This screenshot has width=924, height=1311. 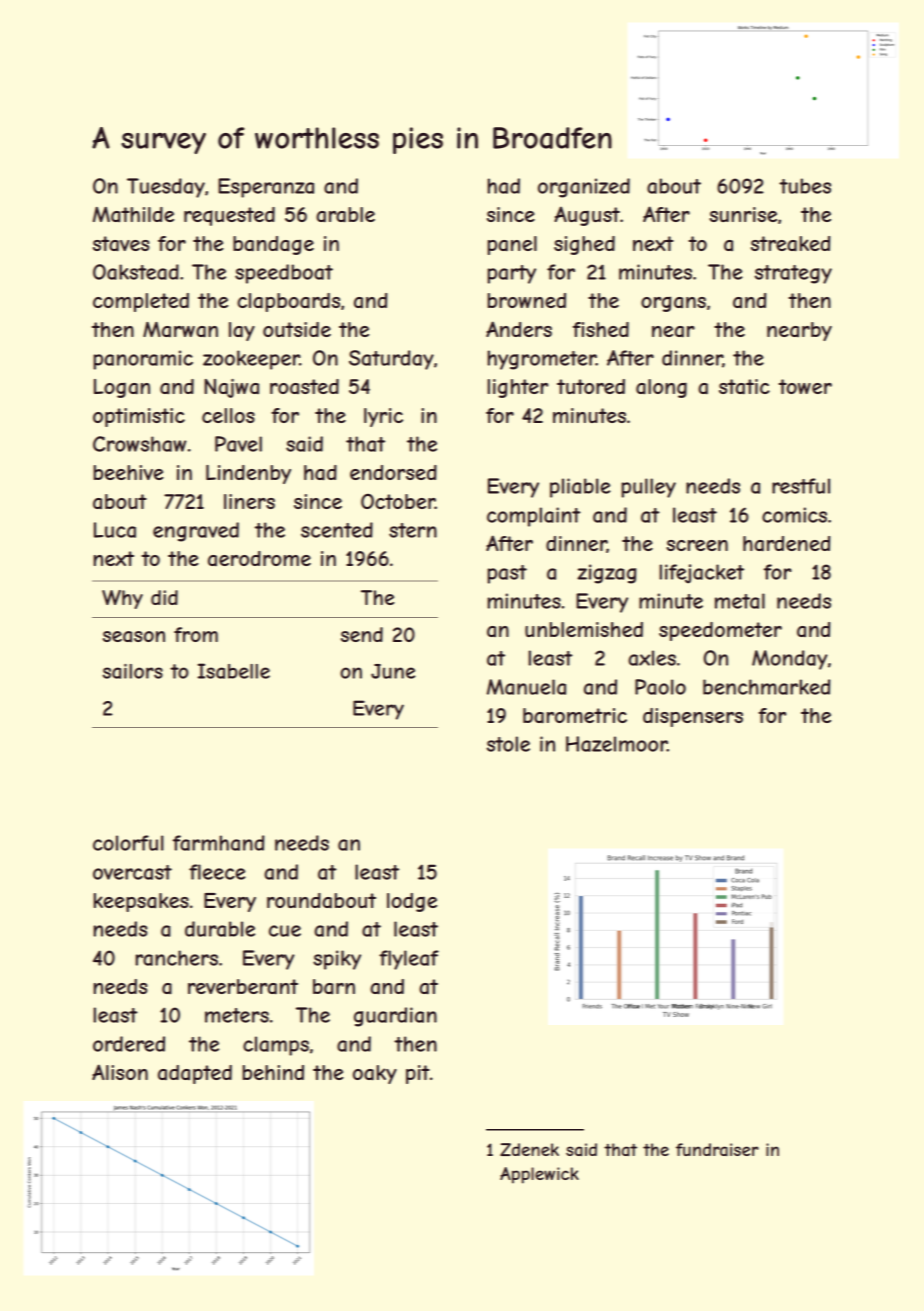 I want to click on oaky, so click(x=375, y=1074).
